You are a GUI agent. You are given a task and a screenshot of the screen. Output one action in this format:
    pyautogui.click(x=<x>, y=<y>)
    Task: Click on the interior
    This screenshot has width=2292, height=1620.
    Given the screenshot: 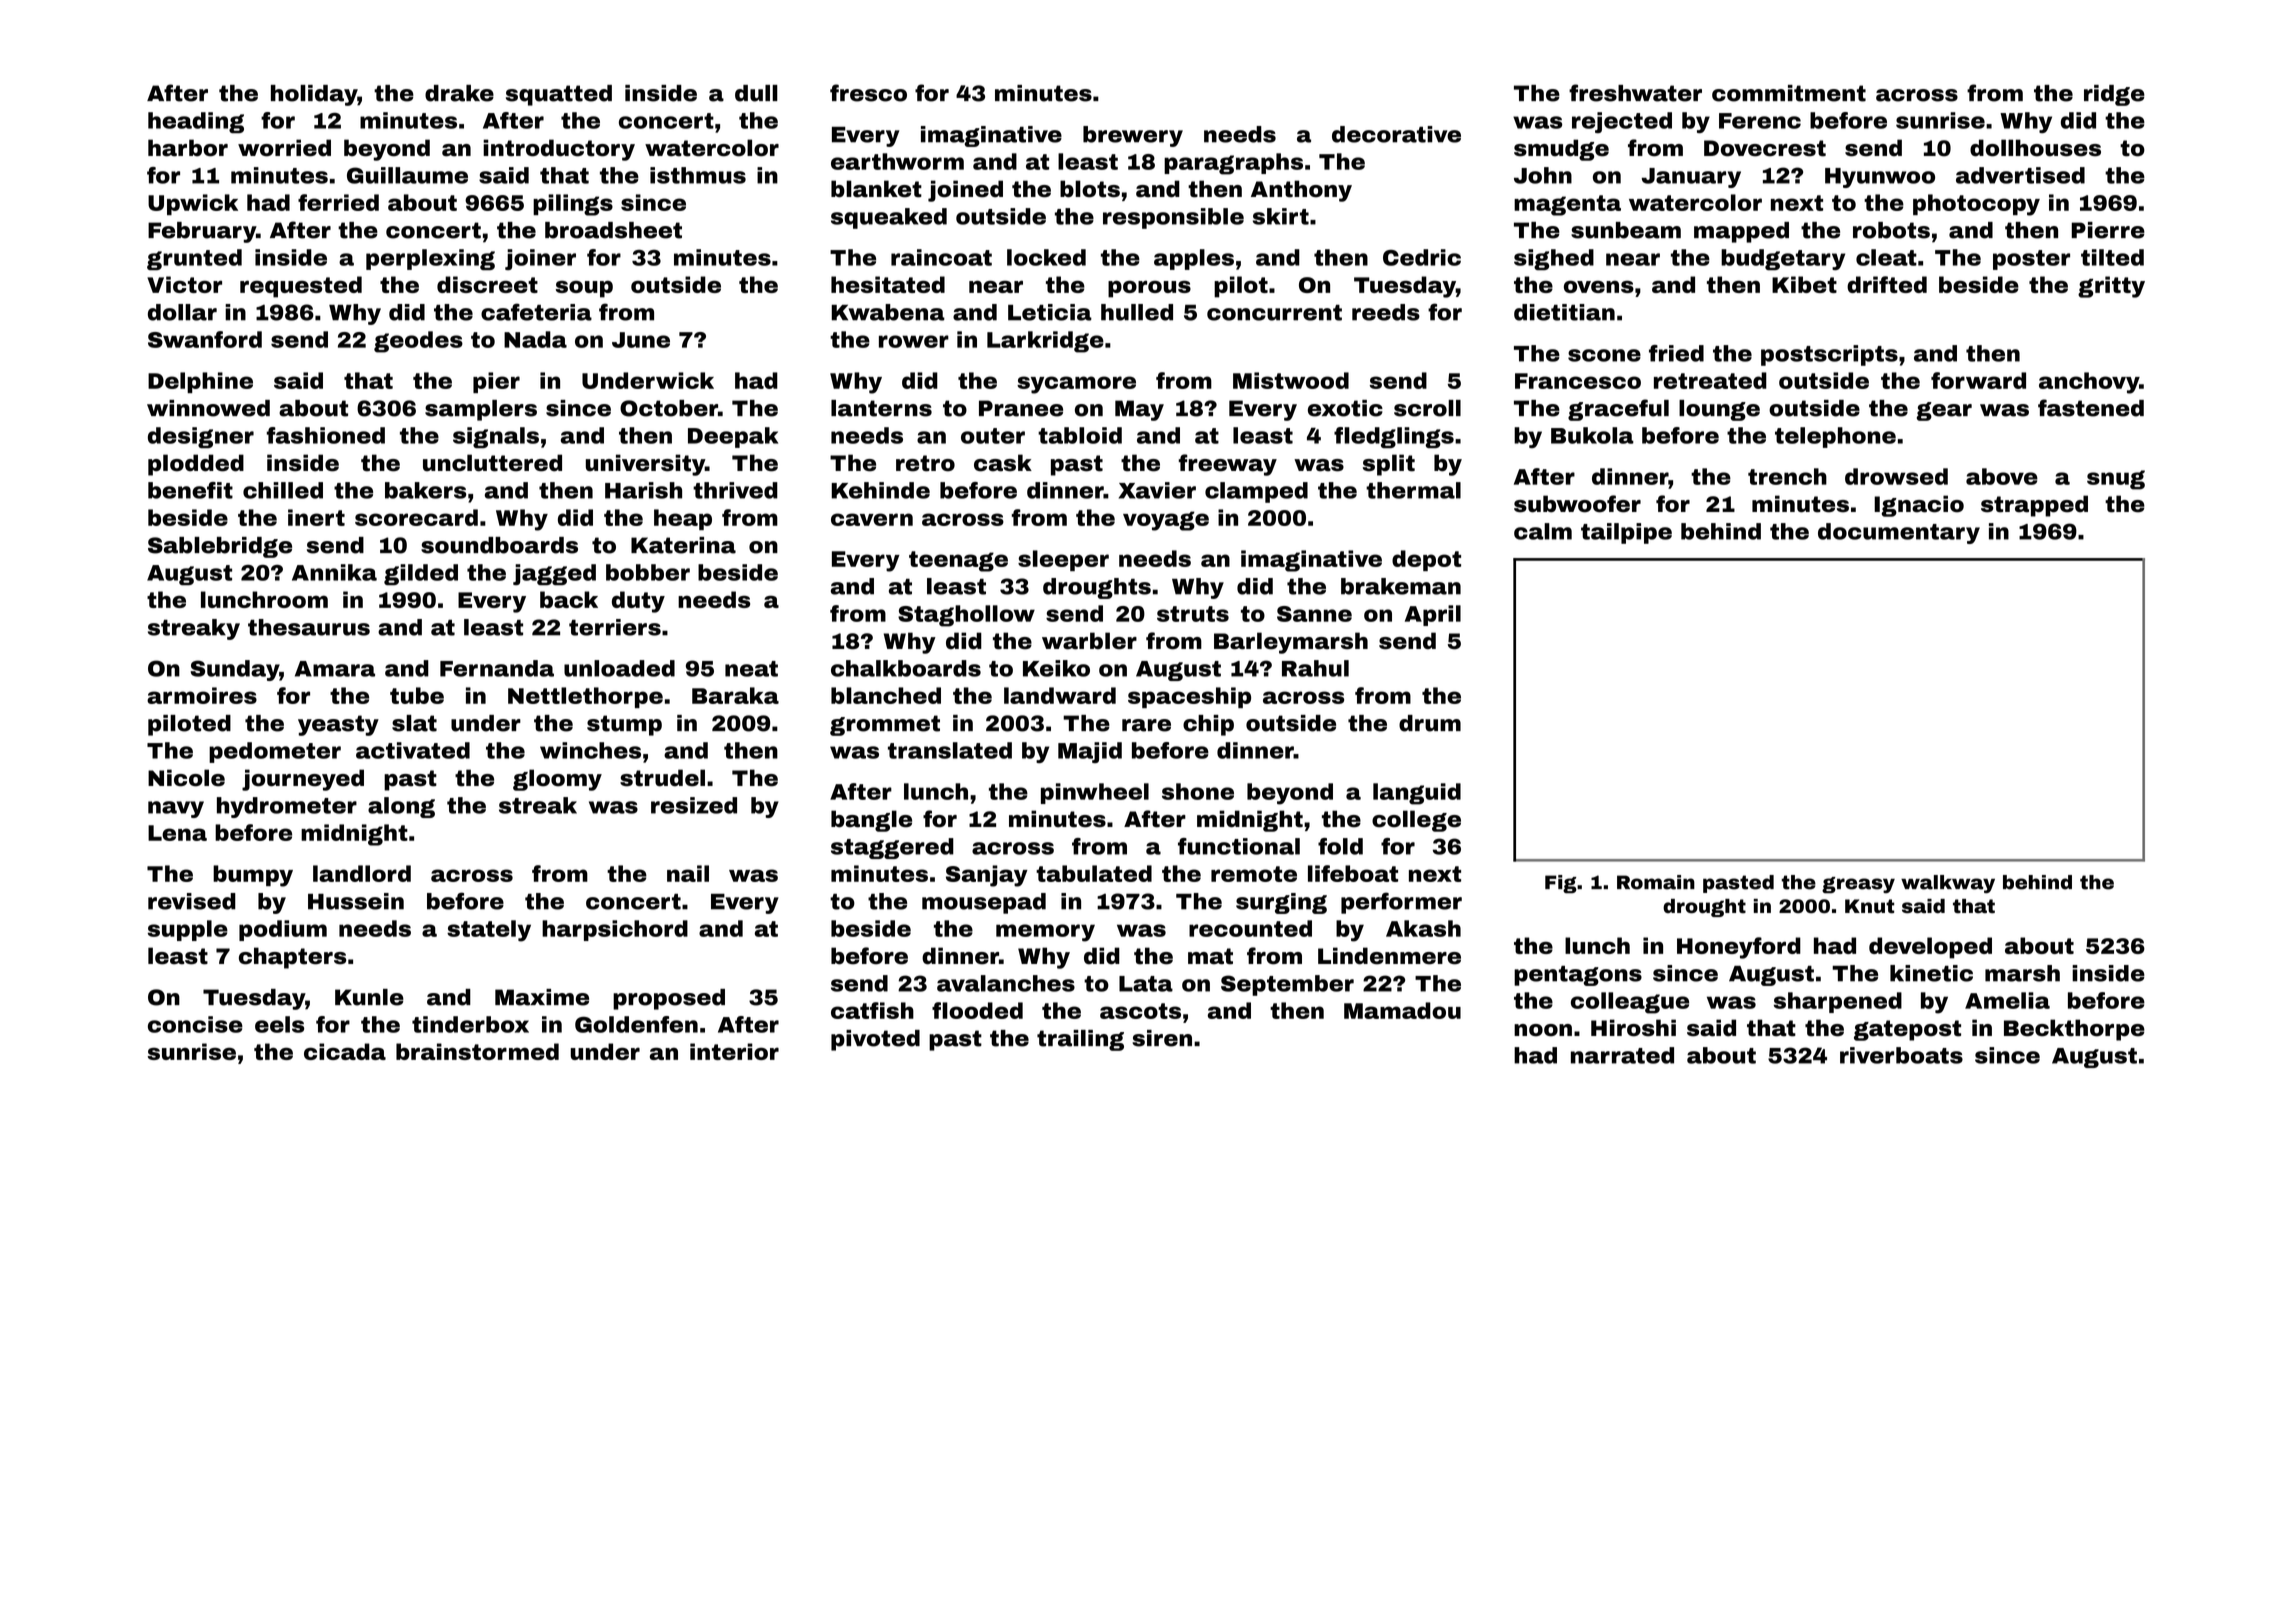 What is the action you would take?
    pyautogui.click(x=734, y=1051)
